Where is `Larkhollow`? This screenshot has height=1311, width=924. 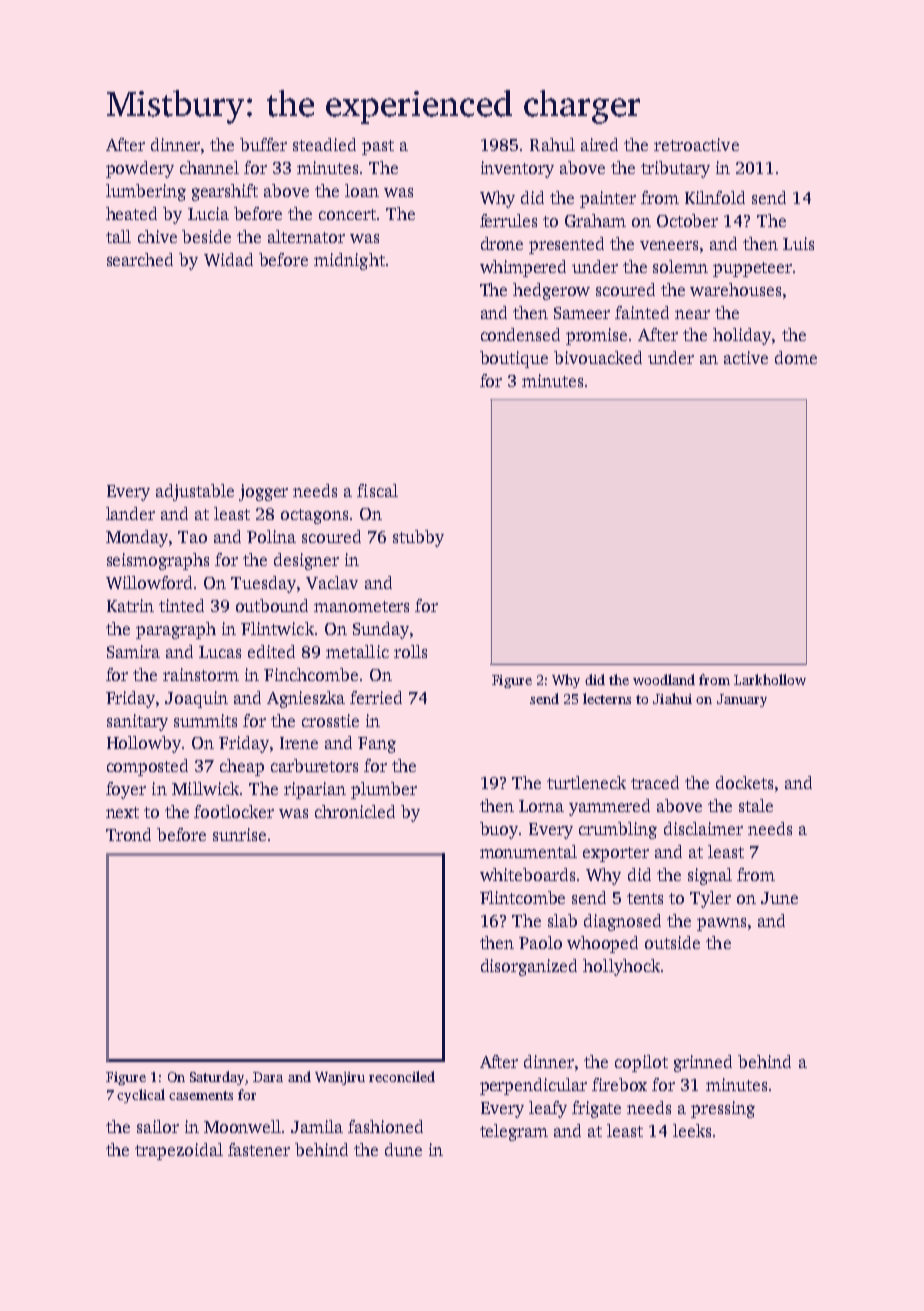
Larkhollow is located at coordinates (770, 679).
